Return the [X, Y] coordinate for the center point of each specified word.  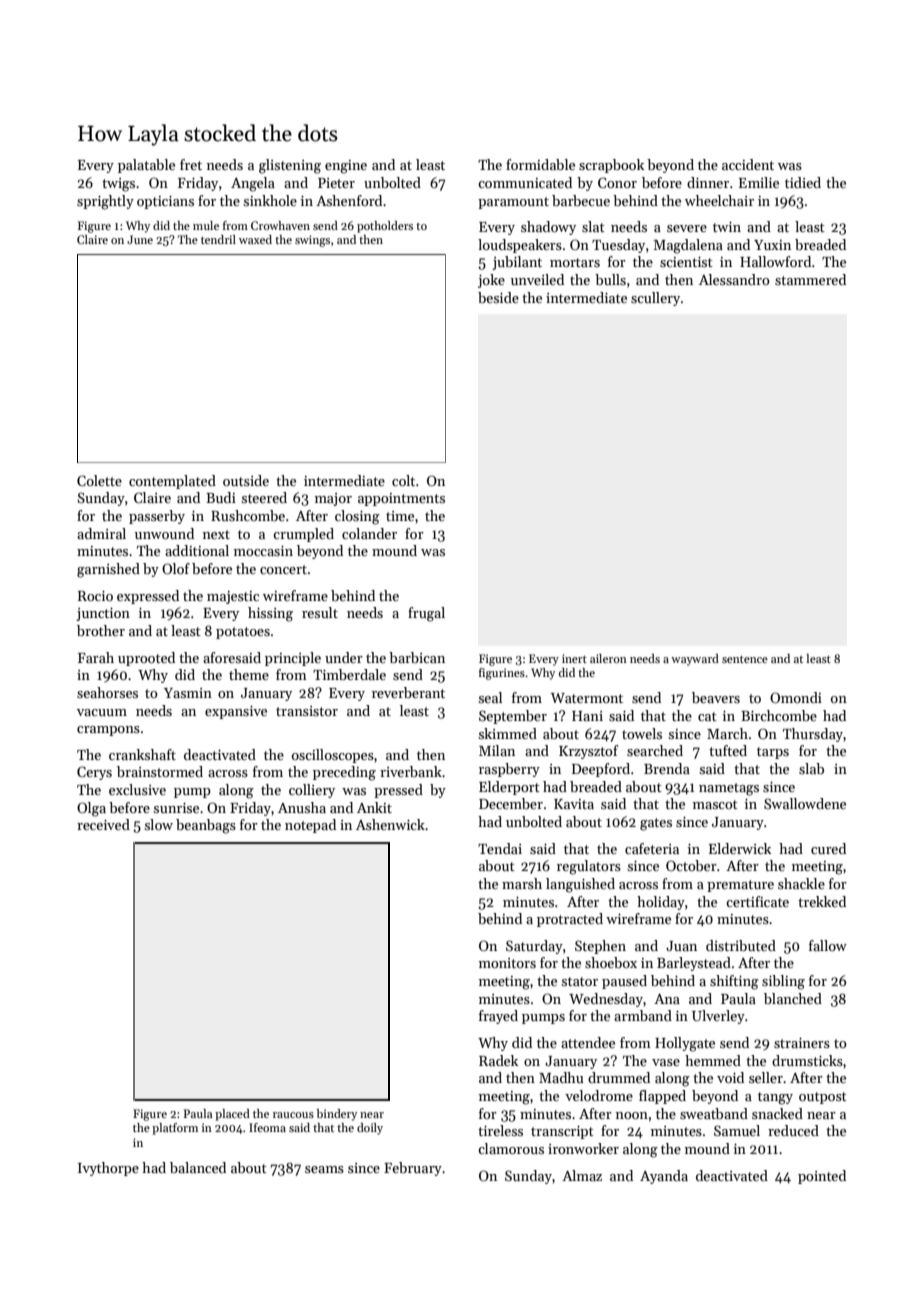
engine [346, 167]
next [216, 534]
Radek [498, 1060]
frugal [426, 614]
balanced [198, 1167]
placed [232, 1115]
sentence [745, 659]
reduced [793, 1130]
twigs [118, 185]
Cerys [94, 773]
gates [656, 824]
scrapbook [611, 166]
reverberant [408, 692]
